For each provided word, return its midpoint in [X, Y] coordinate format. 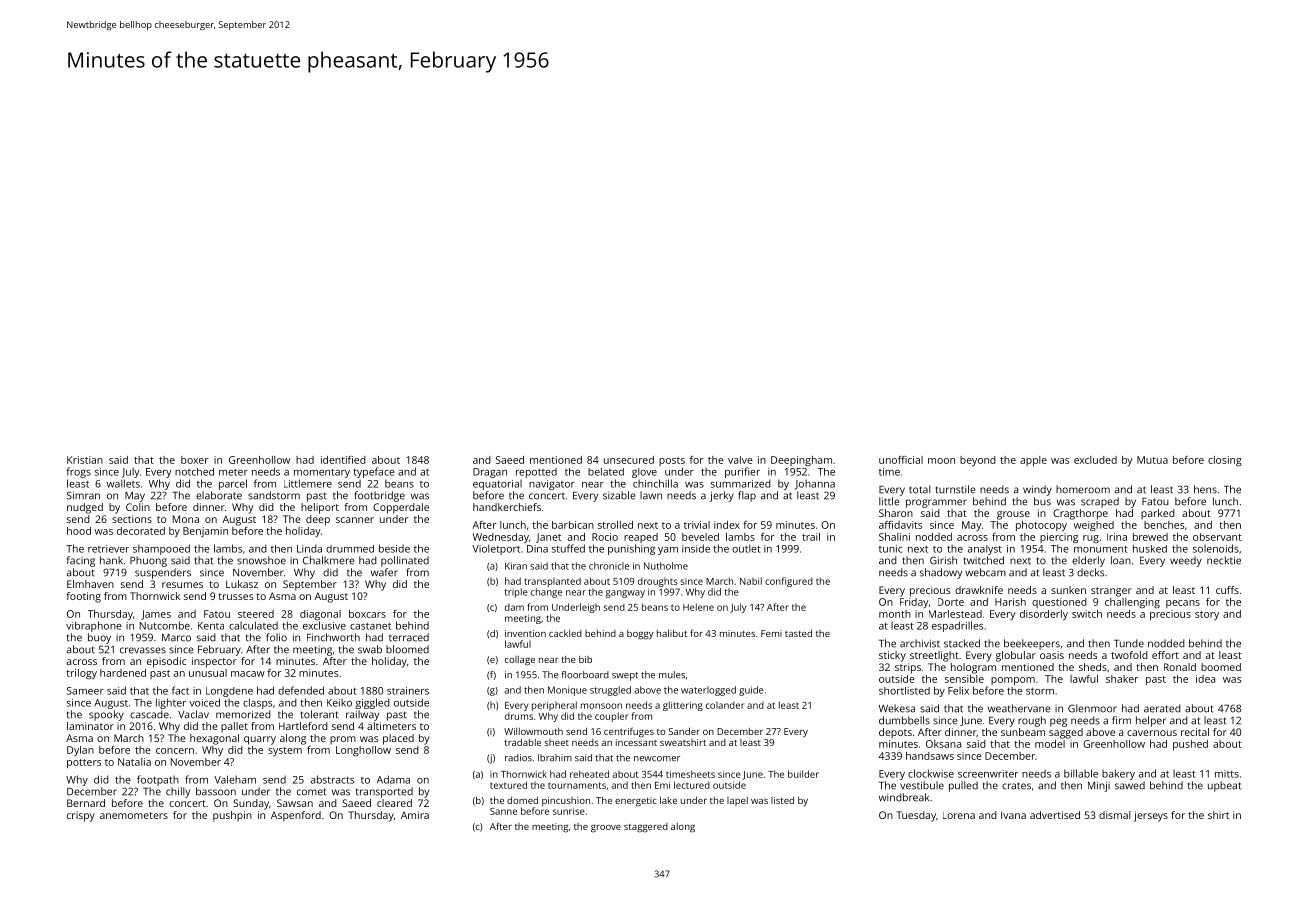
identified [343, 460]
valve [740, 460]
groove [606, 829]
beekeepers [1032, 644]
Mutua [1152, 460]
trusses [235, 596]
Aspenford [296, 816]
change [546, 593]
